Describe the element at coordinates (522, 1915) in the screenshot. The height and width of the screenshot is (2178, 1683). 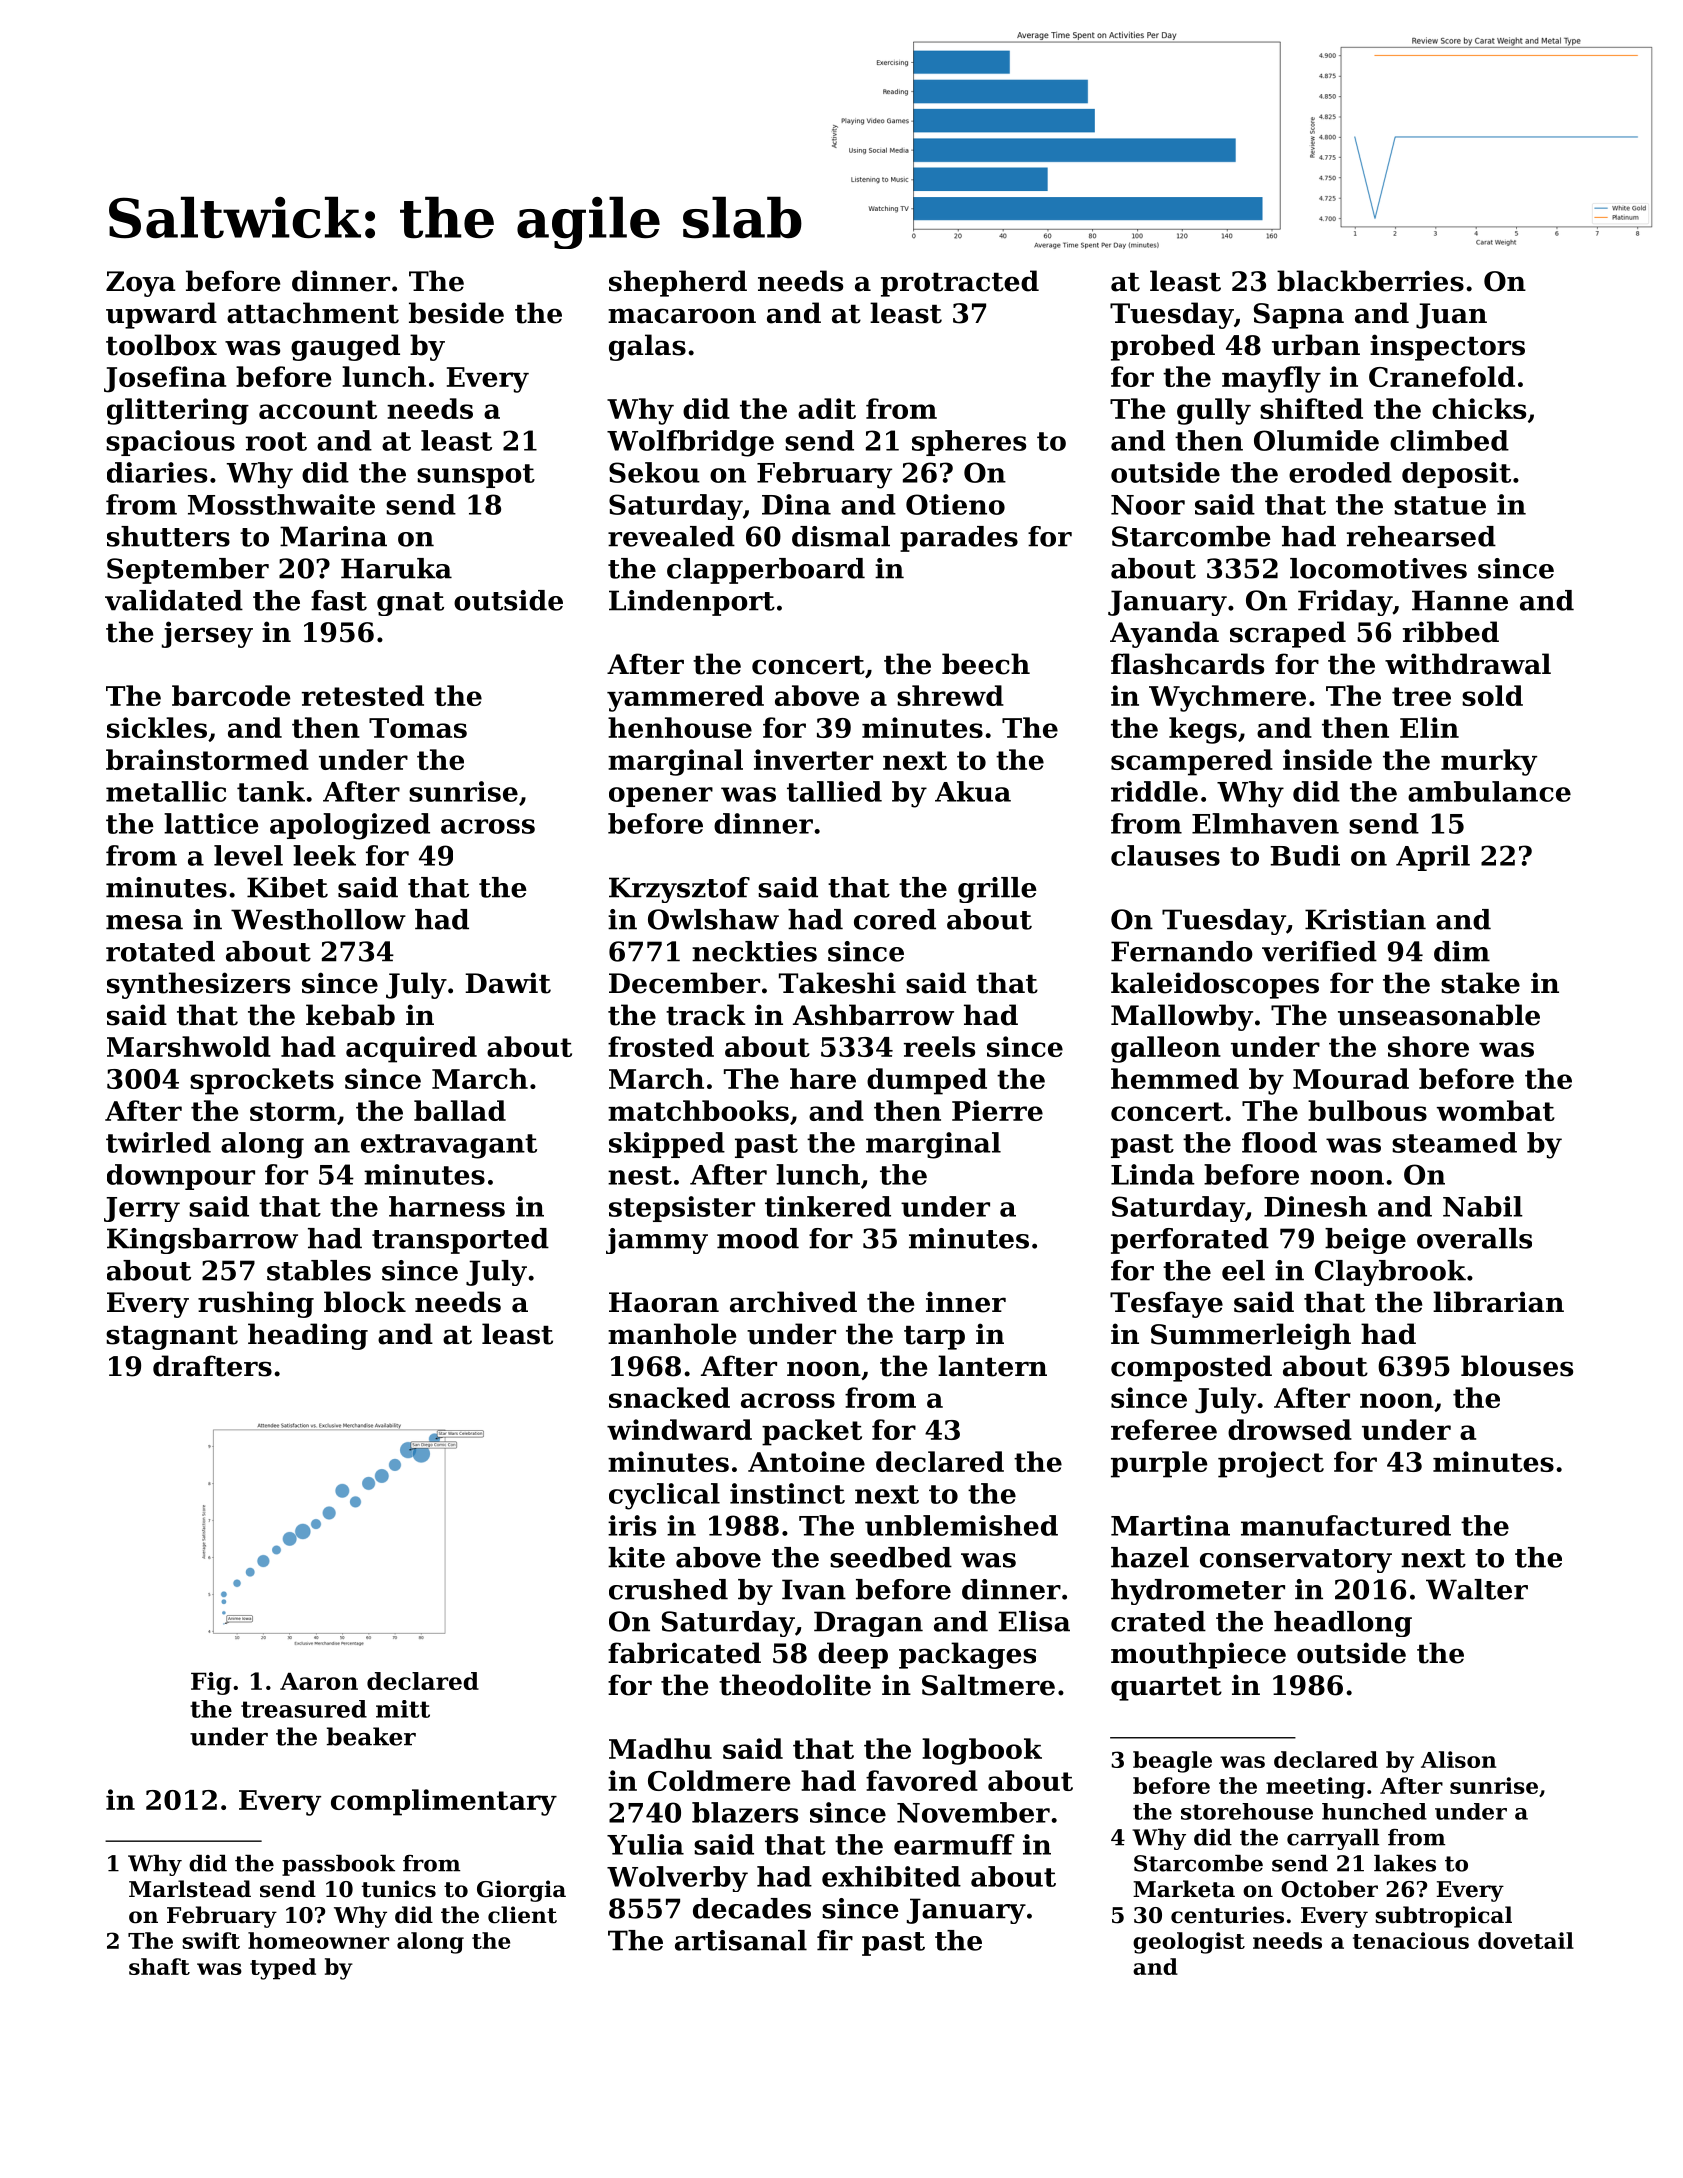
I see `client` at that location.
